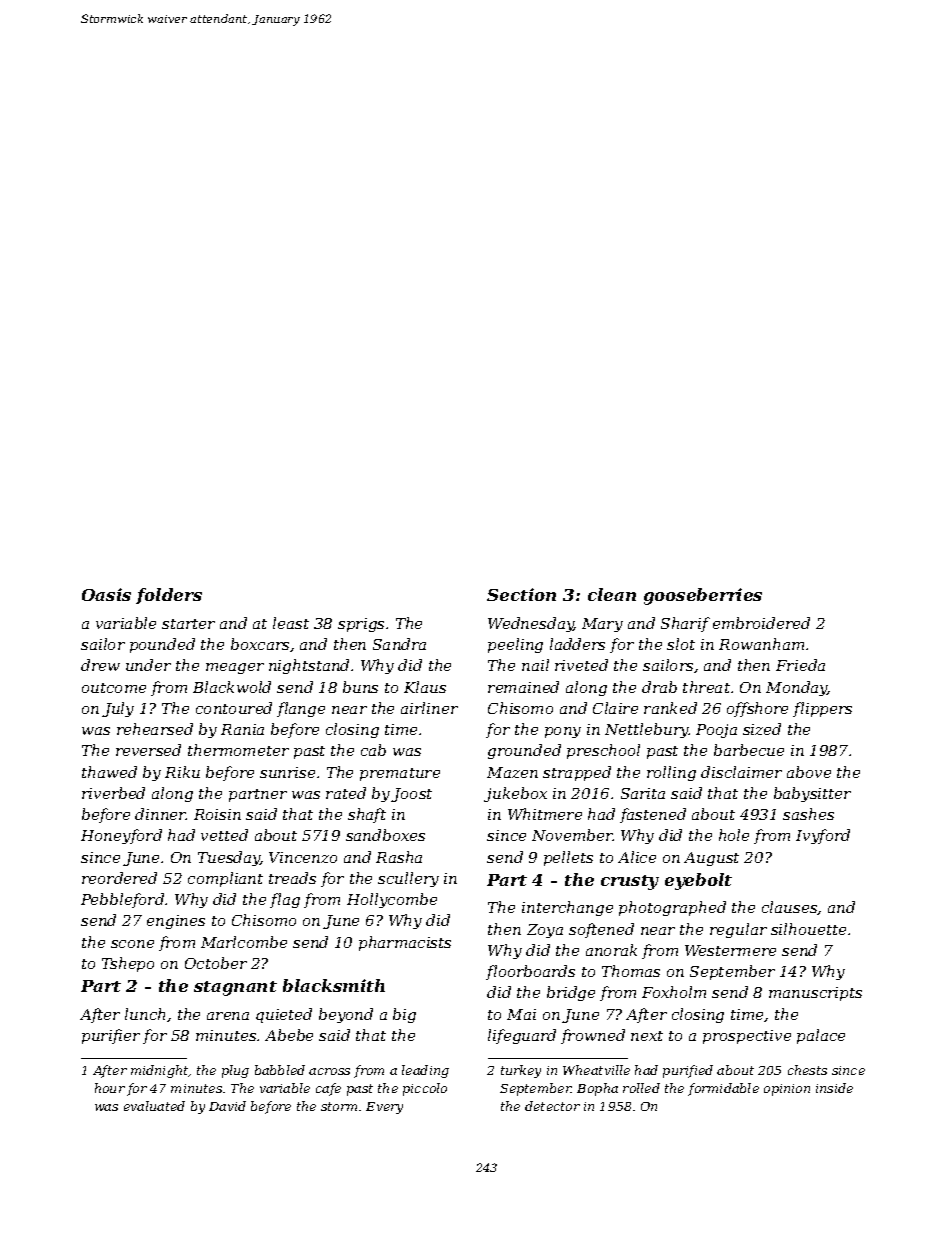 Image resolution: width=952 pixels, height=1233 pixels. What do you see at coordinates (522, 1036) in the screenshot?
I see `lifeguard` at bounding box center [522, 1036].
